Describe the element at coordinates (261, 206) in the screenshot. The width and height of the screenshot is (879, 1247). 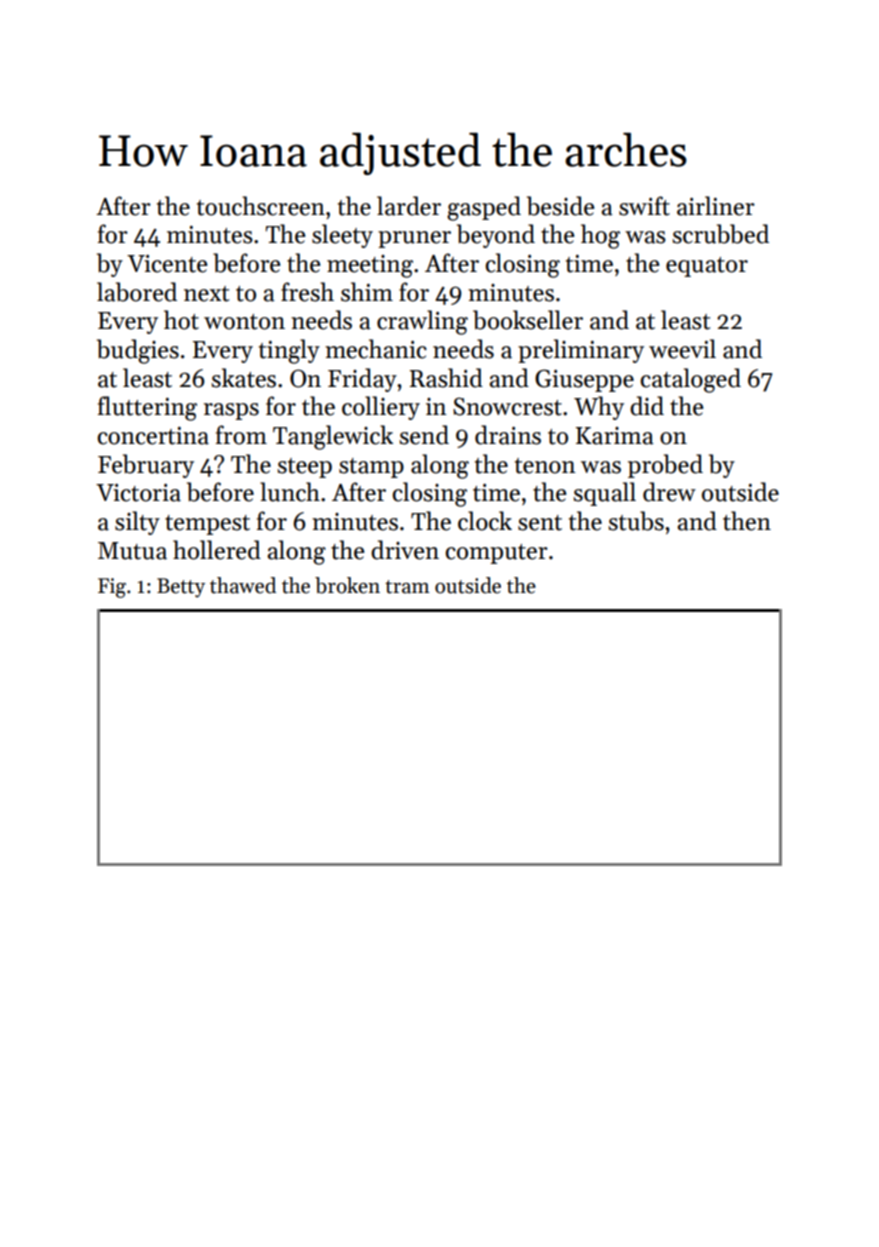
I see `touchscreen` at that location.
